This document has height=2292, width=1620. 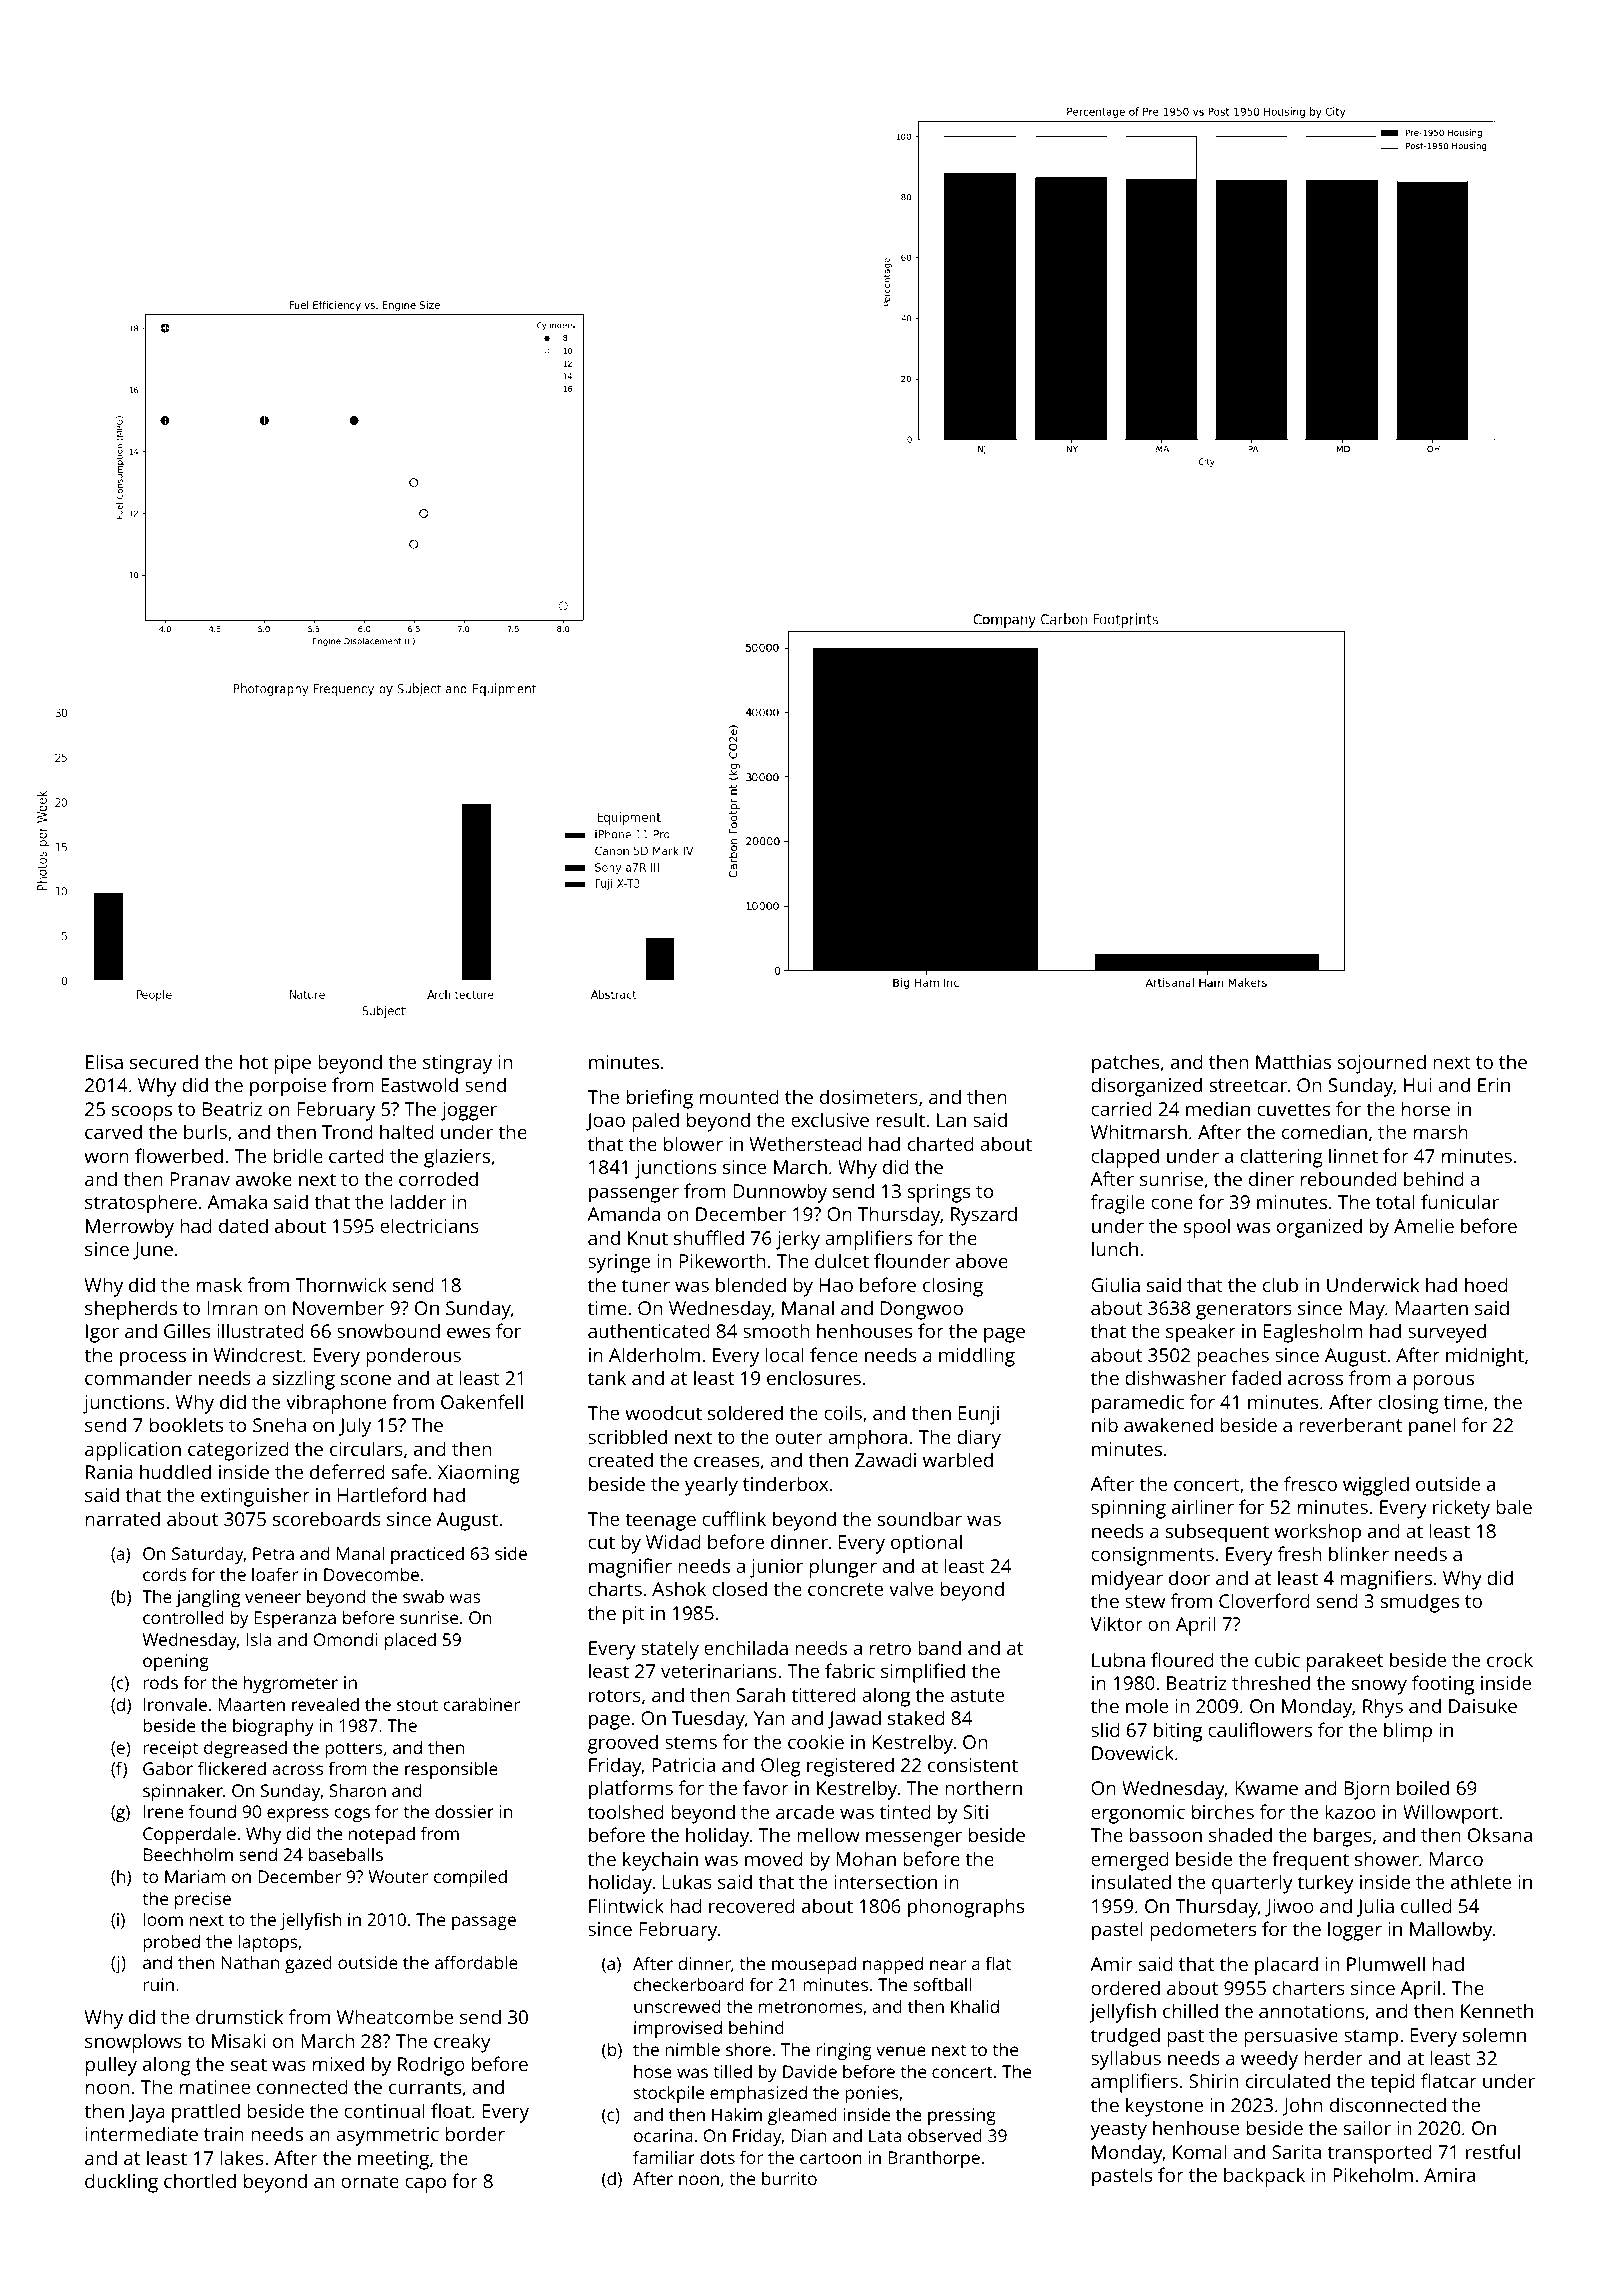 I want to click on carved, so click(x=113, y=1131).
